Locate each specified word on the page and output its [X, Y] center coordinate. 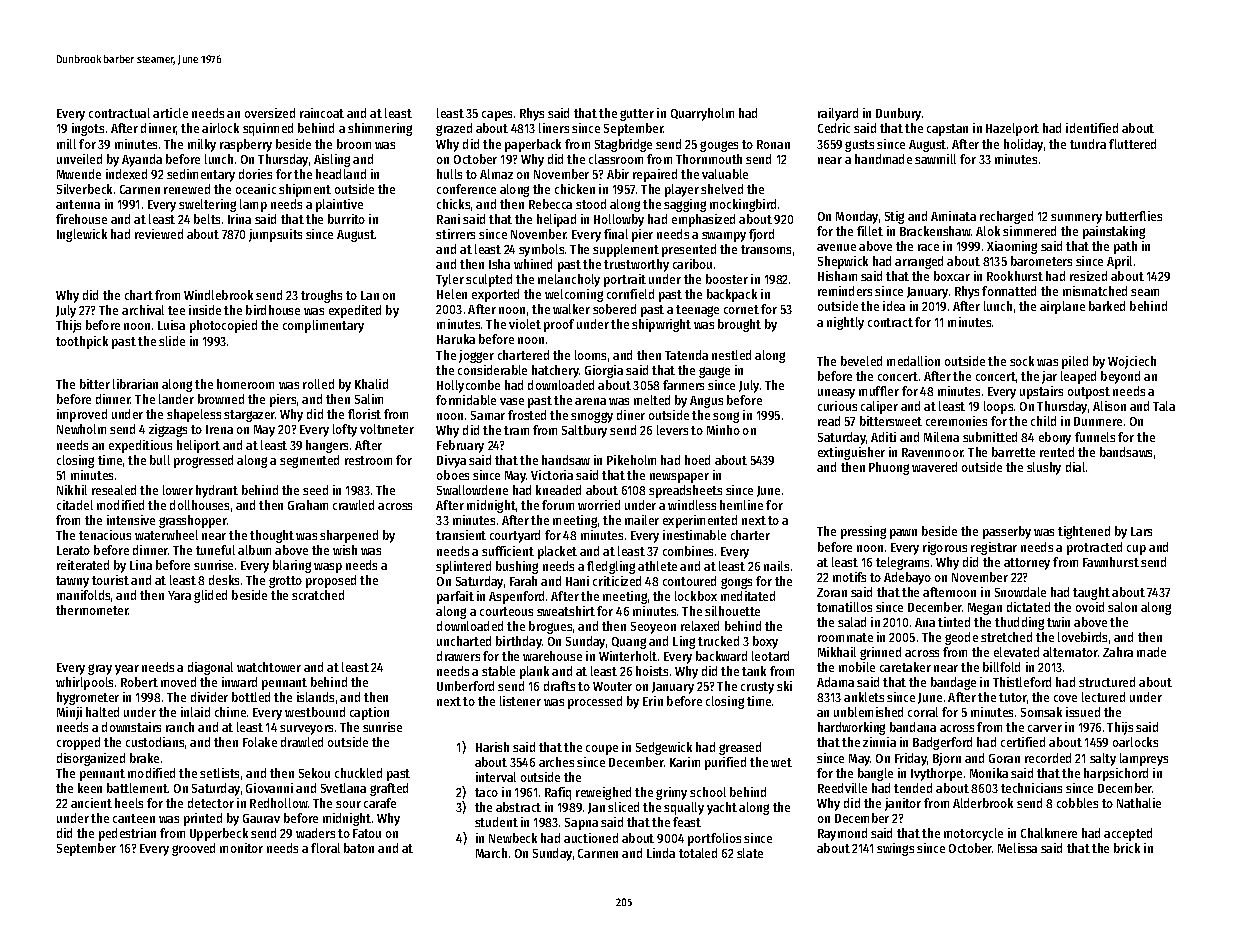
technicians [1031, 788]
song [726, 417]
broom [354, 144]
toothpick [82, 342]
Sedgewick [664, 748]
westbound [315, 712]
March [491, 853]
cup [1136, 550]
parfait [455, 597]
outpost [1089, 393]
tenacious [105, 535]
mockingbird [743, 205]
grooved [193, 849]
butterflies [1134, 216]
